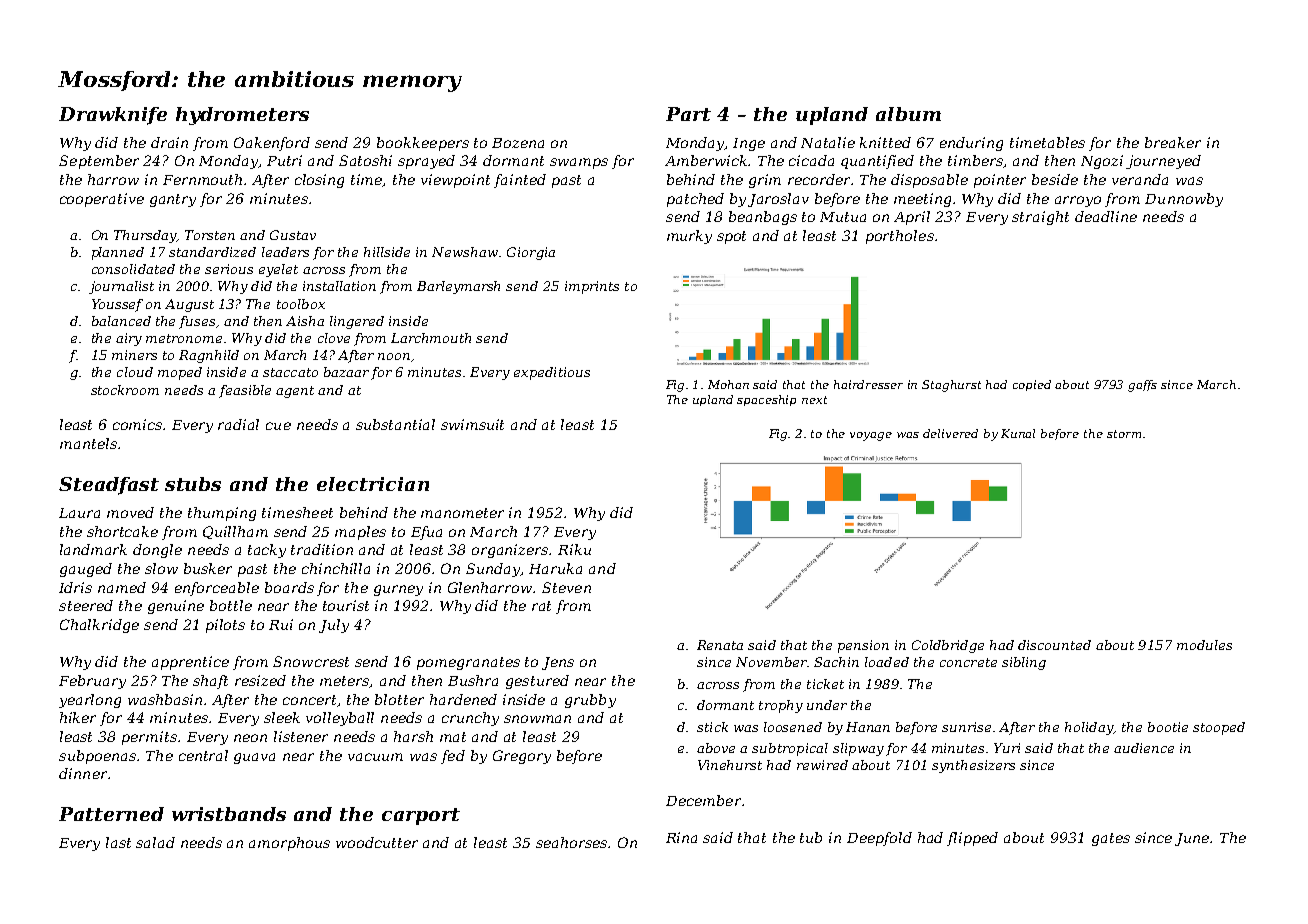  I want to click on apprentice, so click(190, 663).
